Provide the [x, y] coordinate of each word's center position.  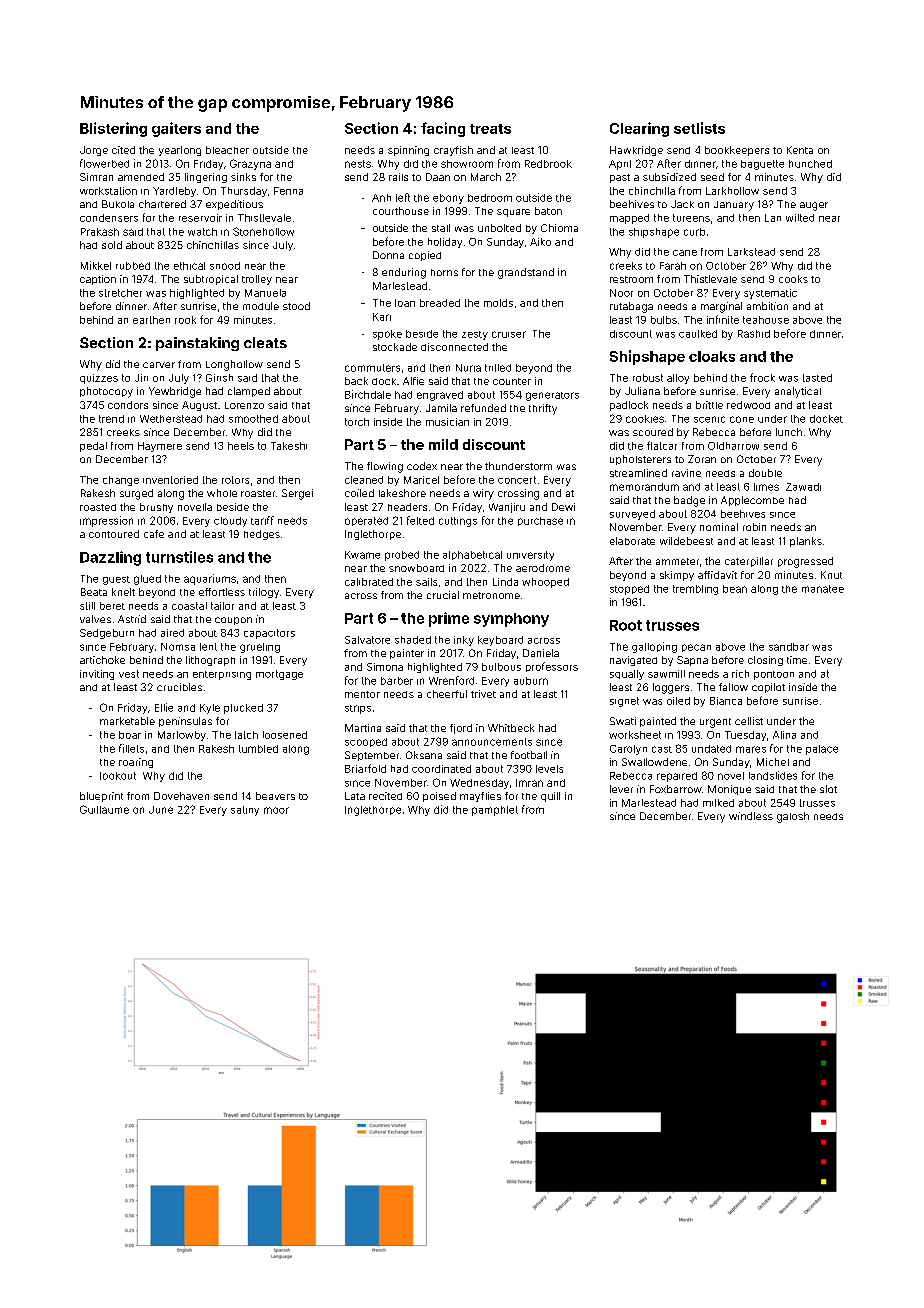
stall [441, 228]
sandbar [789, 647]
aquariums [210, 579]
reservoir [200, 218]
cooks [793, 279]
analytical [798, 392]
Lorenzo [244, 405]
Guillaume [104, 809]
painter [407, 654]
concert [517, 480]
